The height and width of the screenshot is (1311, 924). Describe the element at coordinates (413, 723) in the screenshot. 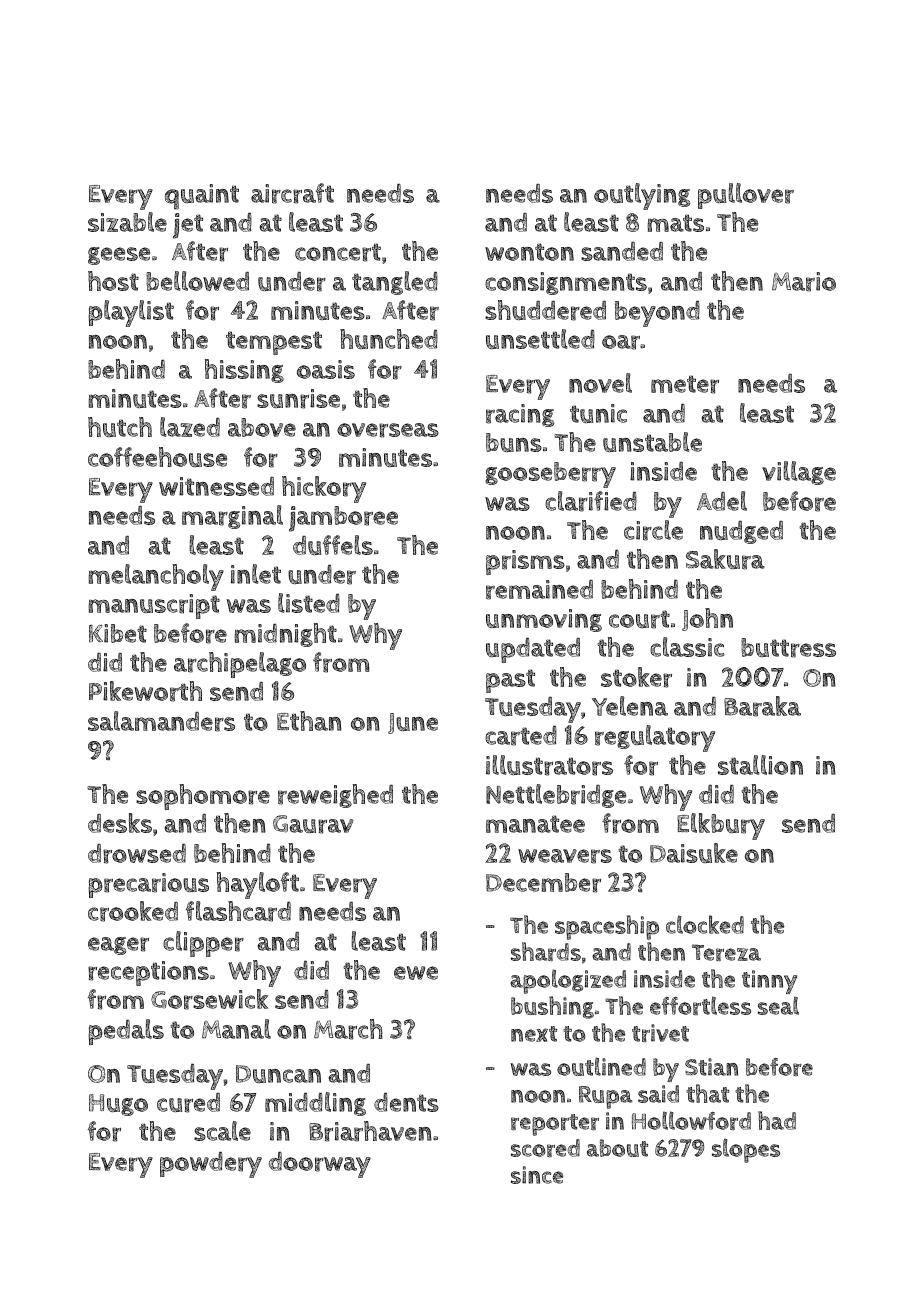

I see `June` at that location.
